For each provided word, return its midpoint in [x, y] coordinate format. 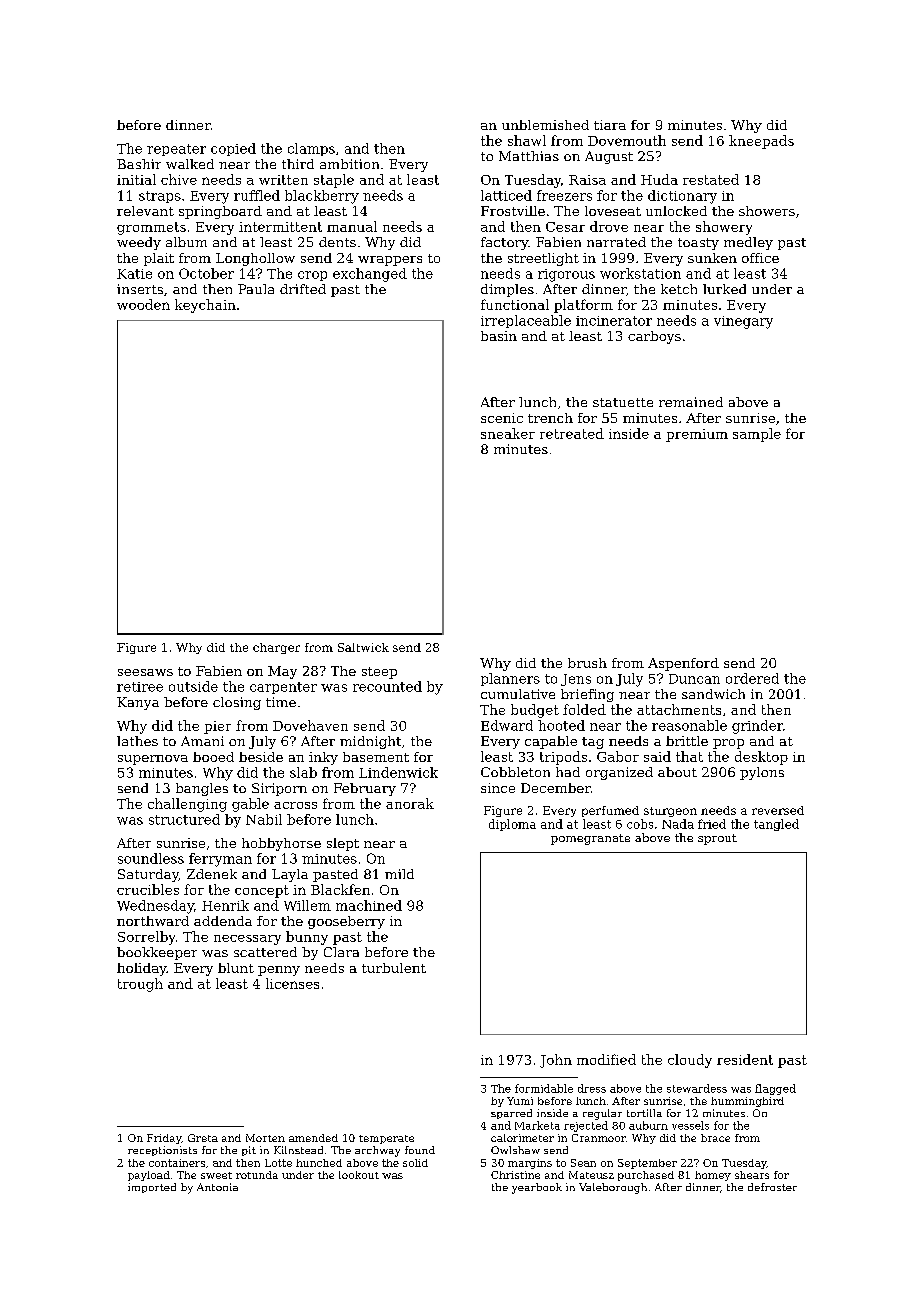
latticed [506, 195]
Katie [134, 274]
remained [691, 402]
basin [499, 336]
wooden [143, 304]
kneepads [761, 142]
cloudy [690, 1061]
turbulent [394, 968]
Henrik [225, 905]
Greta [203, 1138]
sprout [717, 839]
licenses [292, 983]
